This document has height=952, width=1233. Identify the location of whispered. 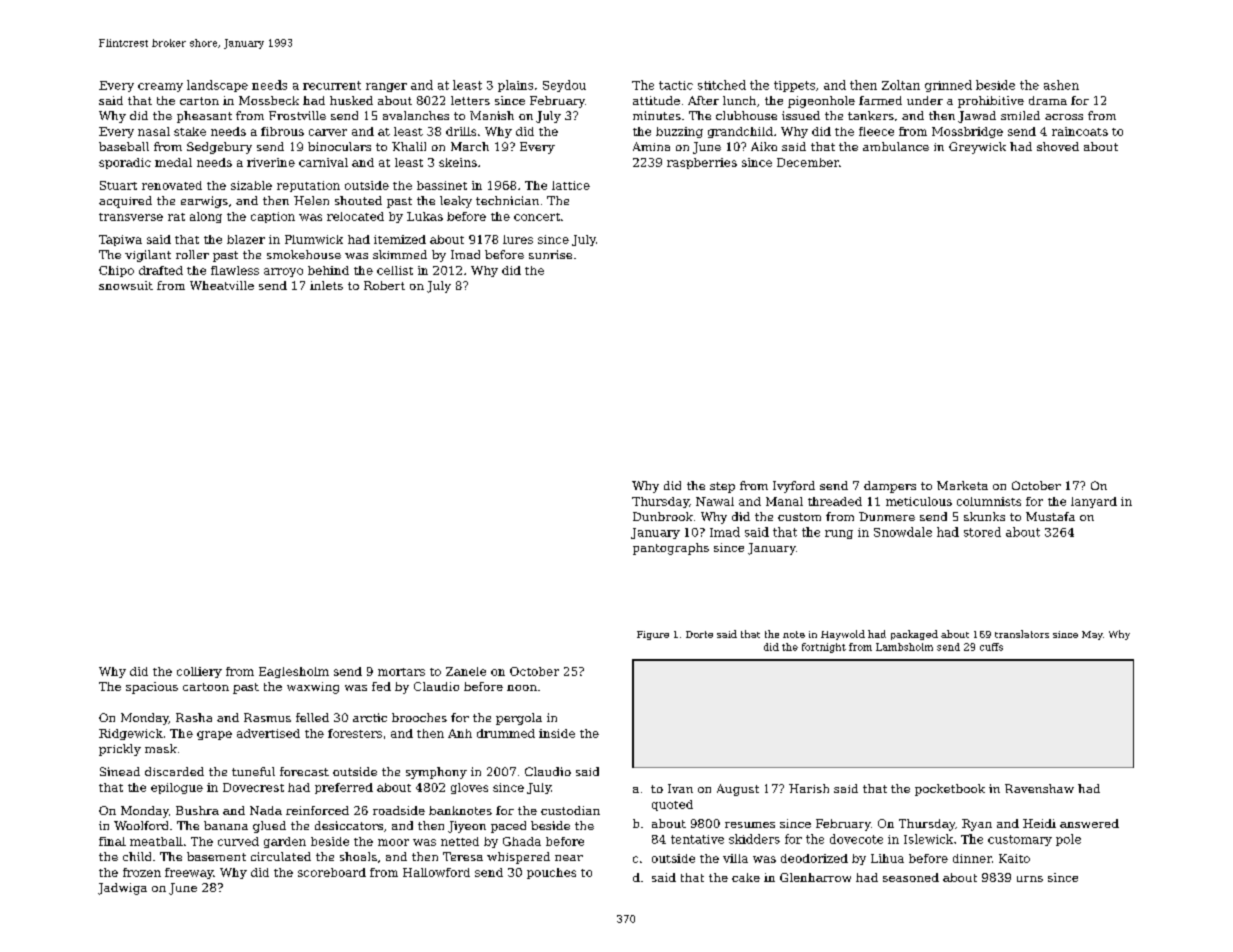
(518, 858).
